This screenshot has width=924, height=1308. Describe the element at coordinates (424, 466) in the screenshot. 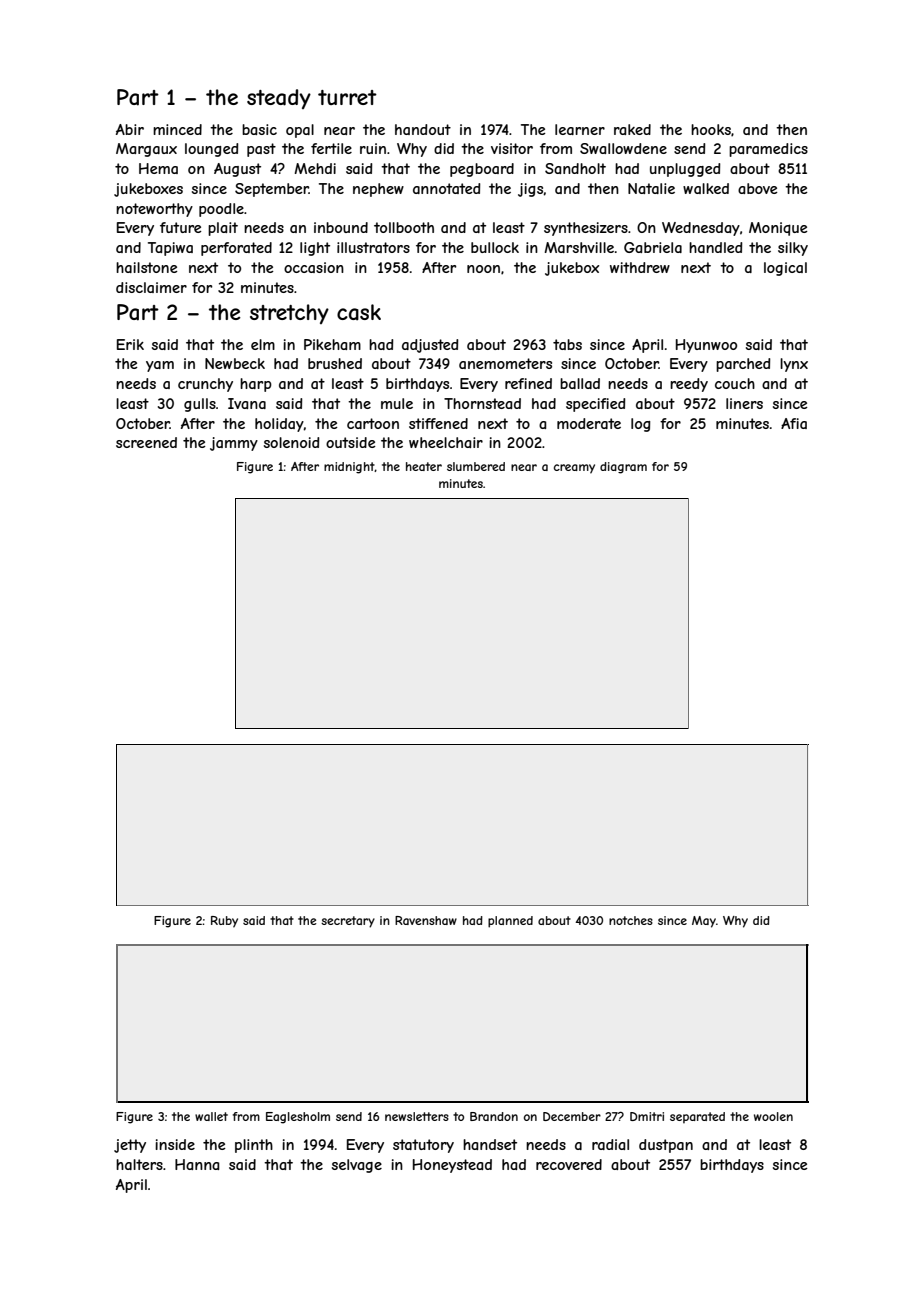

I see `heater` at that location.
